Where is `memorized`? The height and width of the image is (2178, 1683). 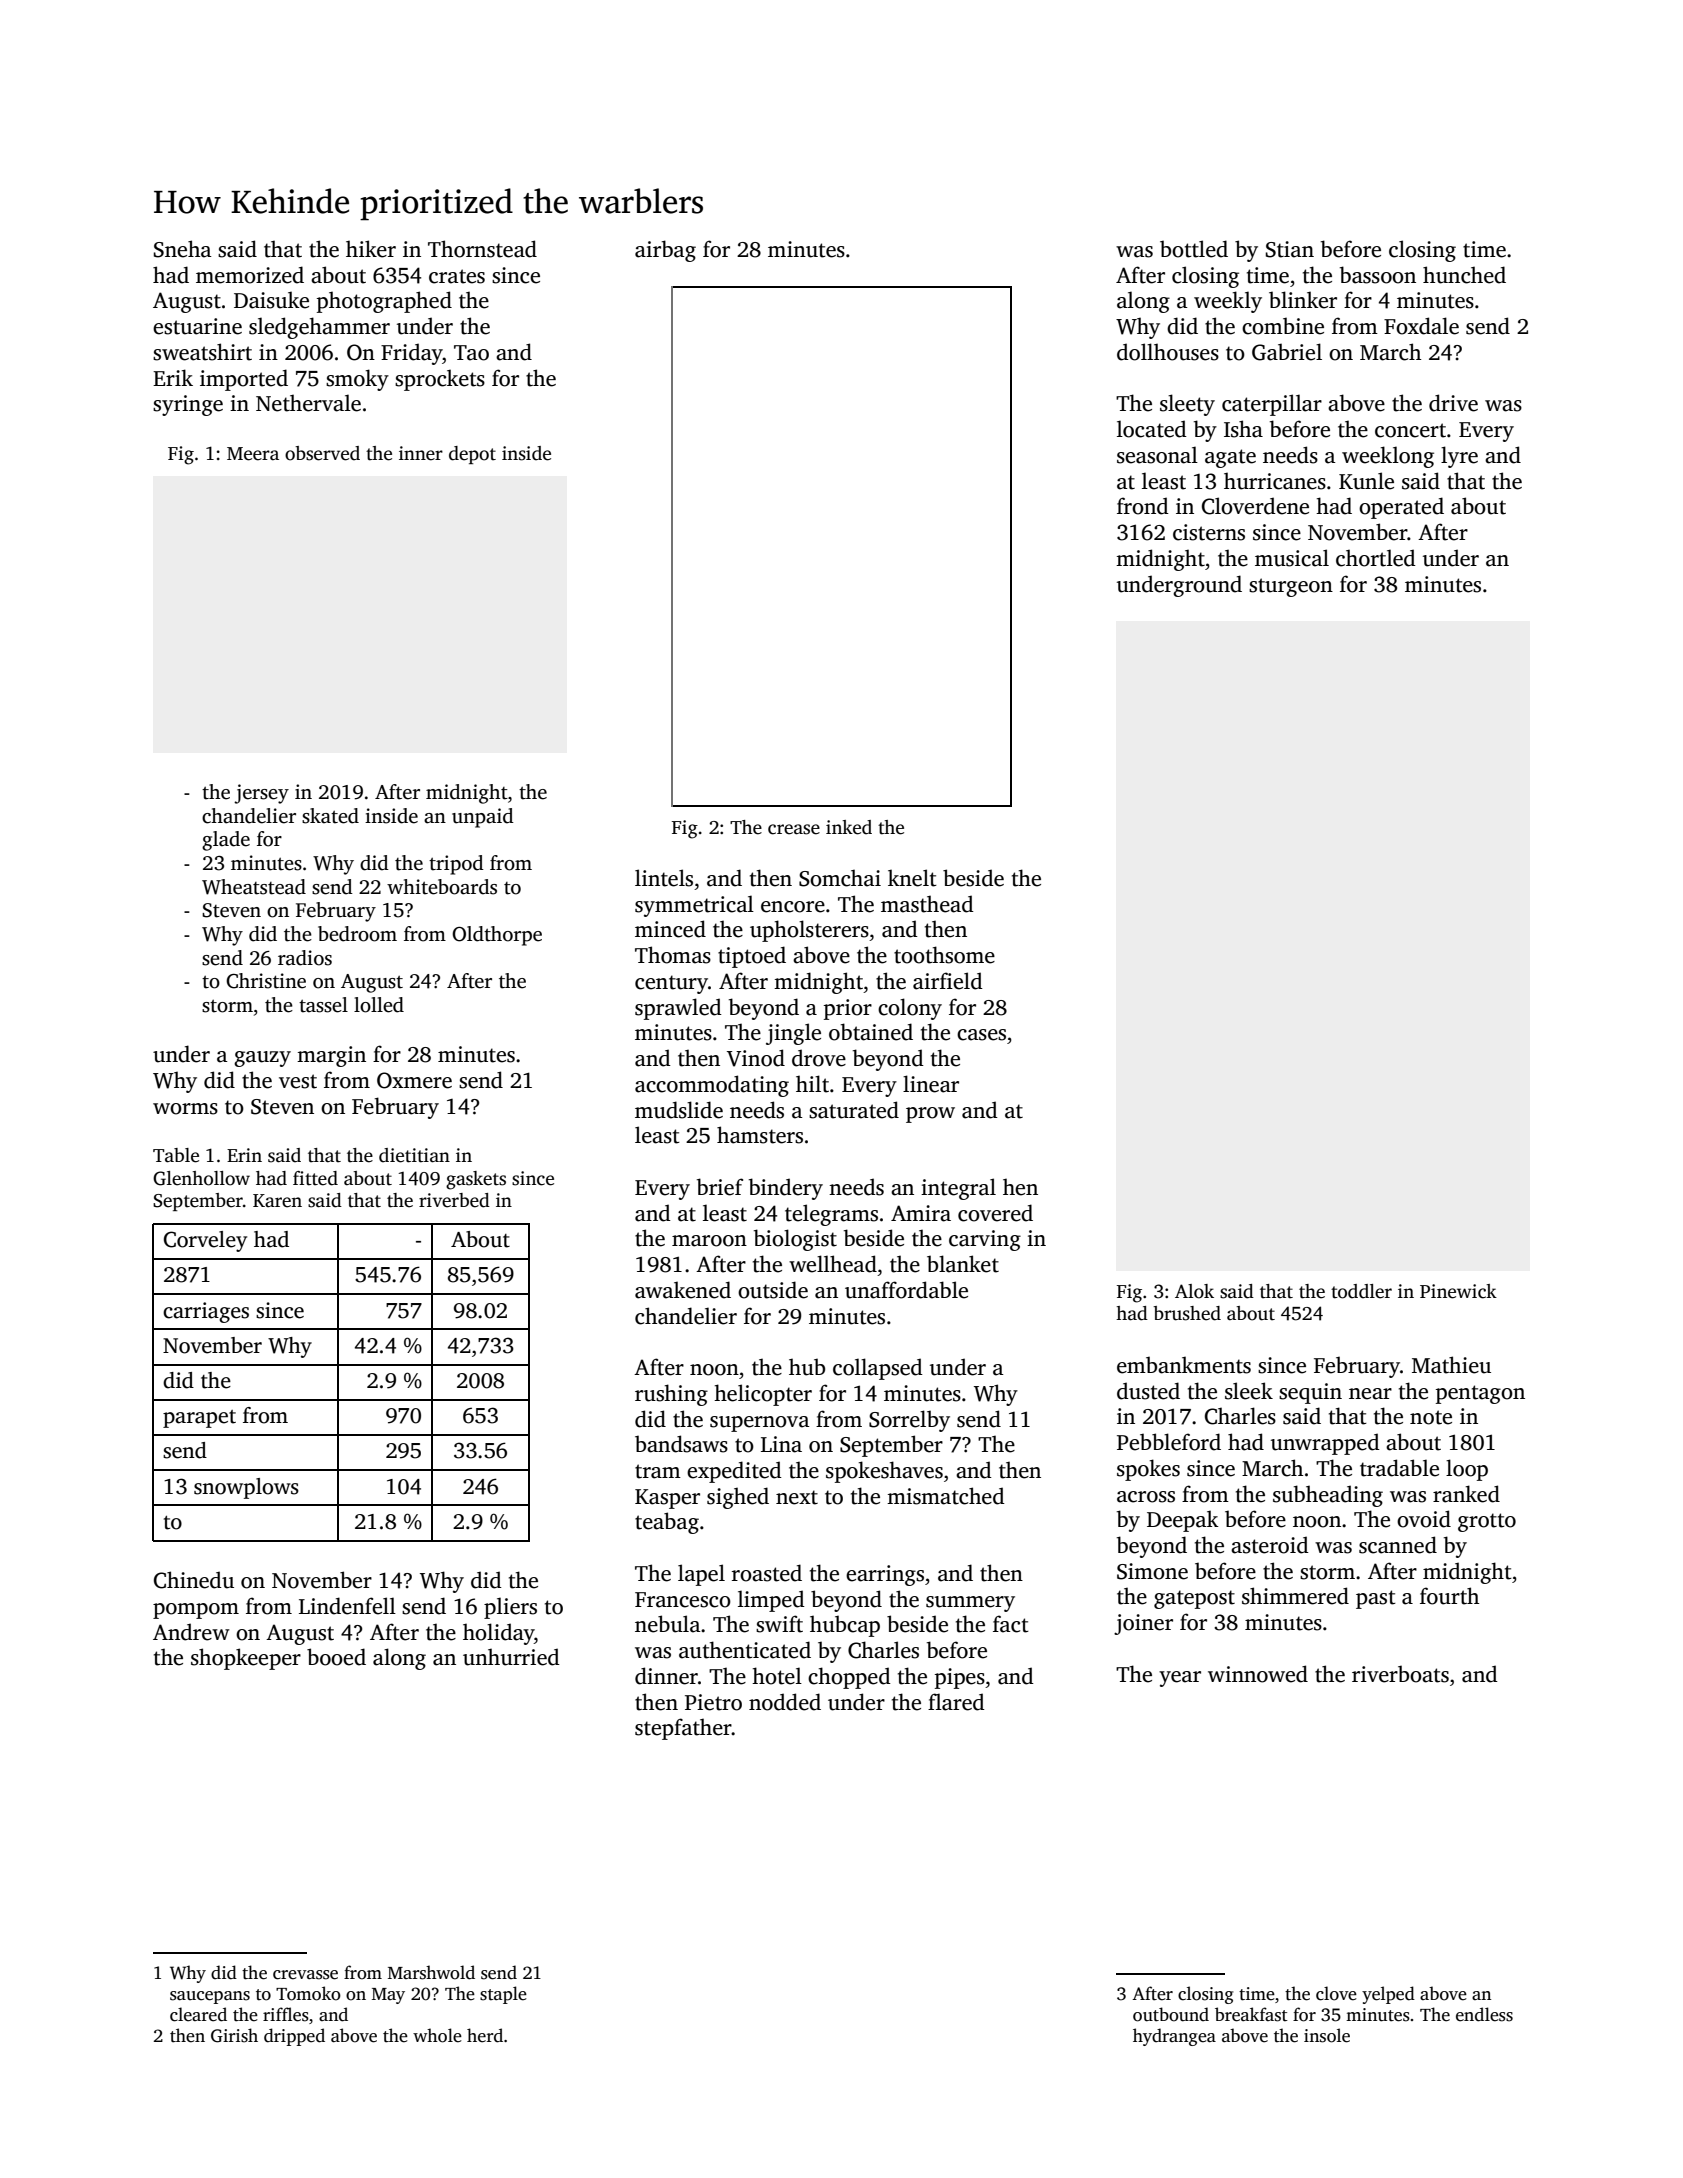 memorized is located at coordinates (250, 275).
